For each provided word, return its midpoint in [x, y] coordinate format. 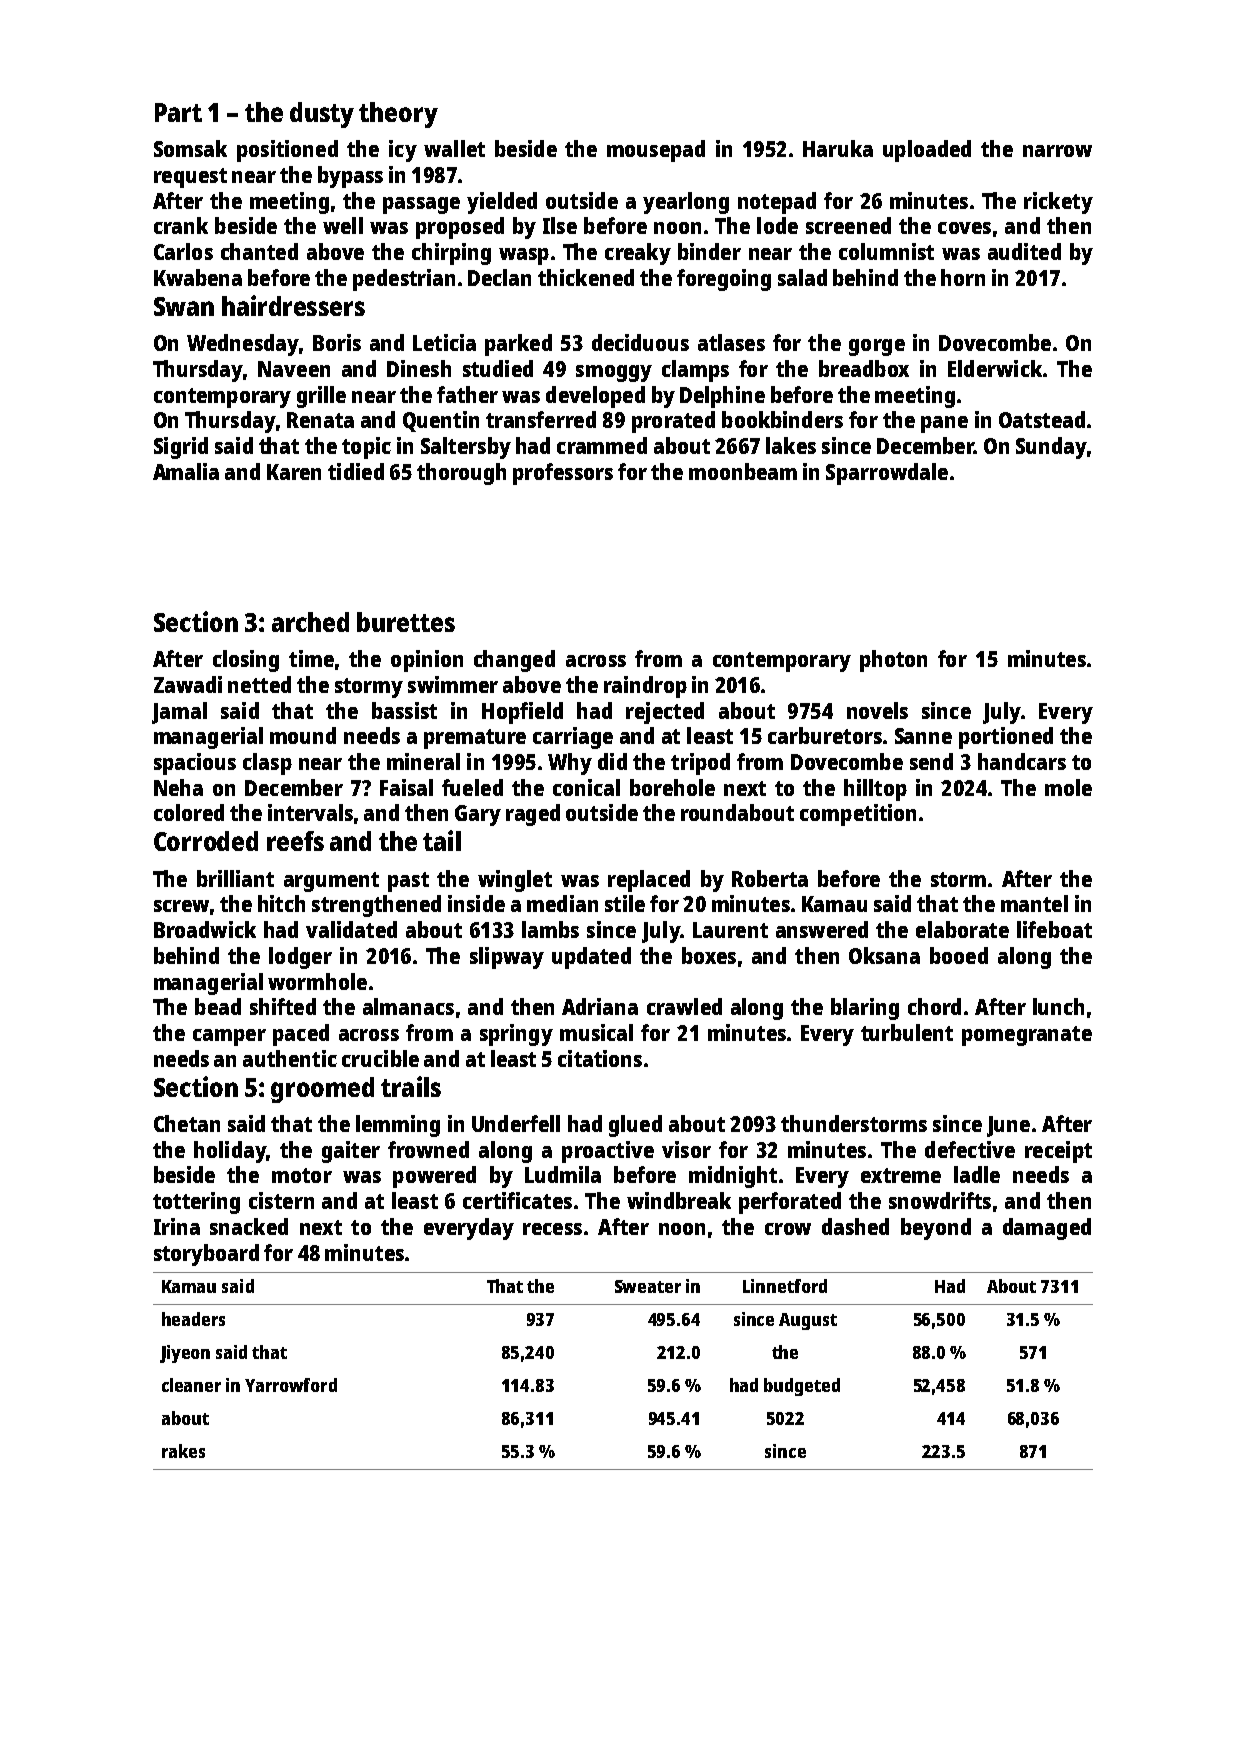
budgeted [802, 1387]
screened [848, 225]
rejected [665, 713]
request [190, 178]
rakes [183, 1451]
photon [893, 661]
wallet [454, 148]
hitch [281, 903]
